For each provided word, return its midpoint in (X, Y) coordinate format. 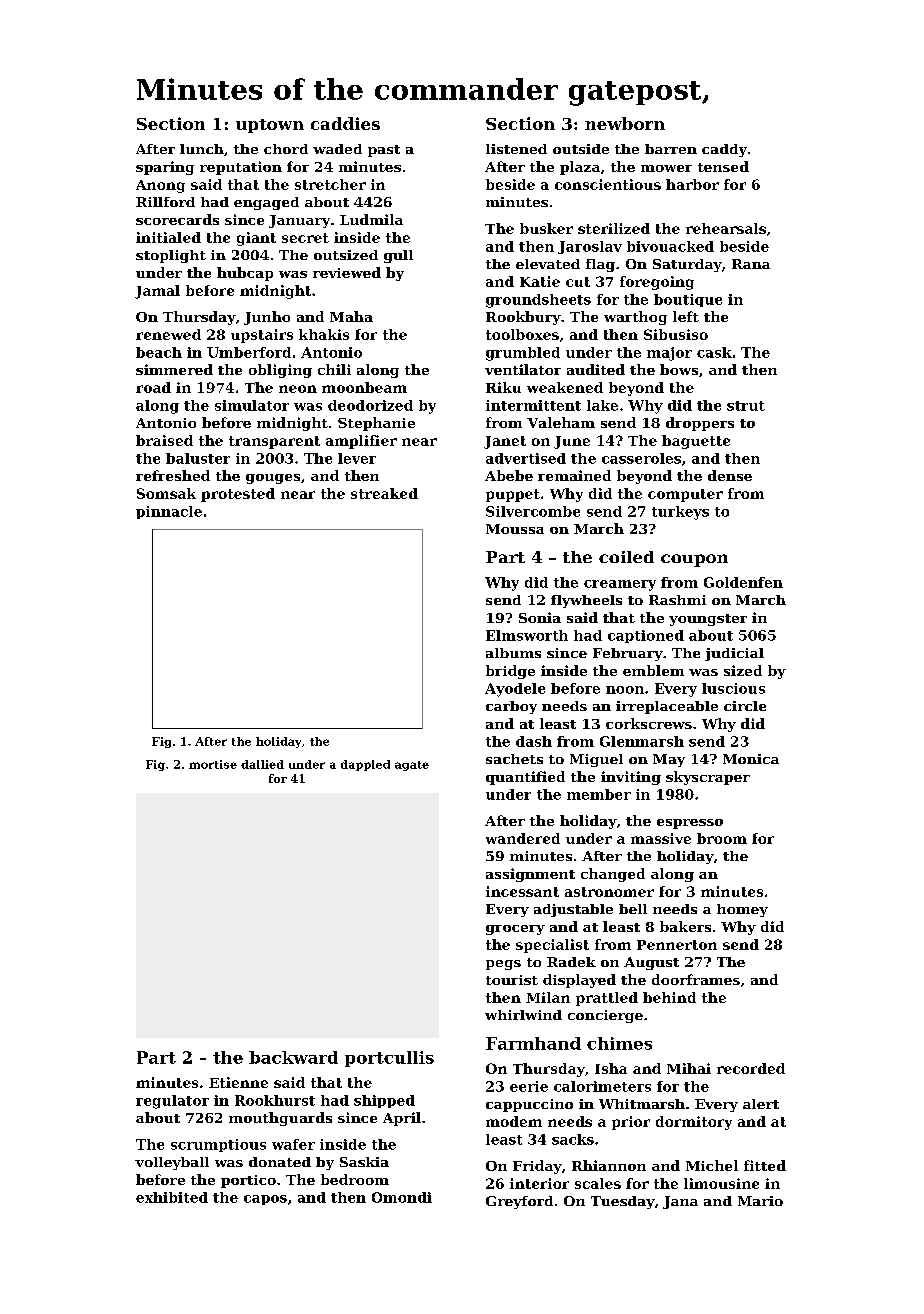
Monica (751, 759)
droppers (700, 424)
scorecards (177, 219)
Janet (505, 442)
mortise (213, 764)
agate (412, 766)
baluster (198, 458)
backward (293, 1057)
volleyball (172, 1163)
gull (398, 256)
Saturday (687, 265)
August (651, 963)
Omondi (402, 1197)
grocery (515, 930)
